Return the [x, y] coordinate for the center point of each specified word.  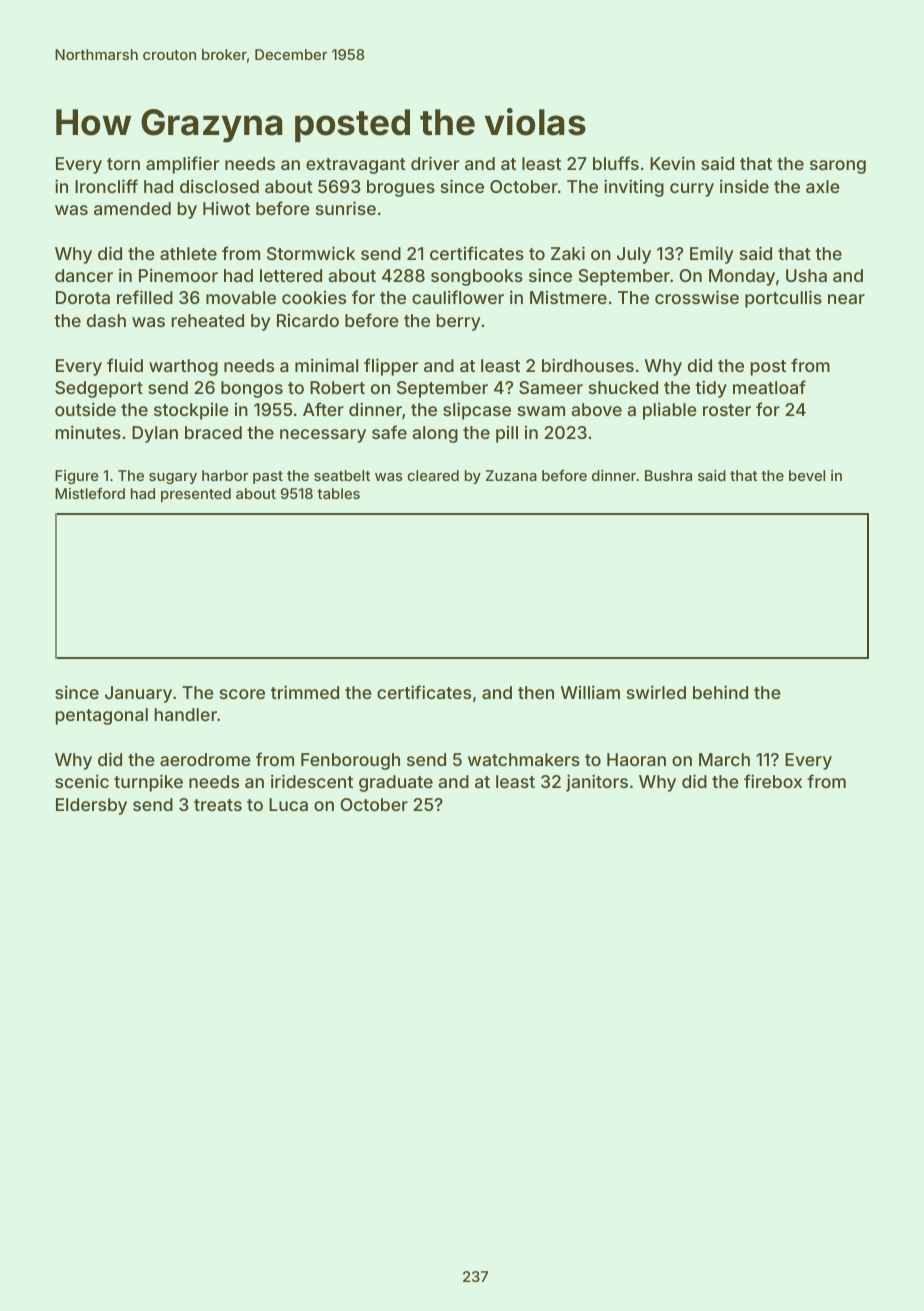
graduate [396, 783]
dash [106, 320]
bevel [807, 475]
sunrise [346, 208]
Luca [288, 804]
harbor [225, 475]
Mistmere [568, 297]
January [138, 694]
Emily [711, 255]
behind [720, 692]
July [634, 255]
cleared [433, 475]
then [536, 692]
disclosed [219, 186]
